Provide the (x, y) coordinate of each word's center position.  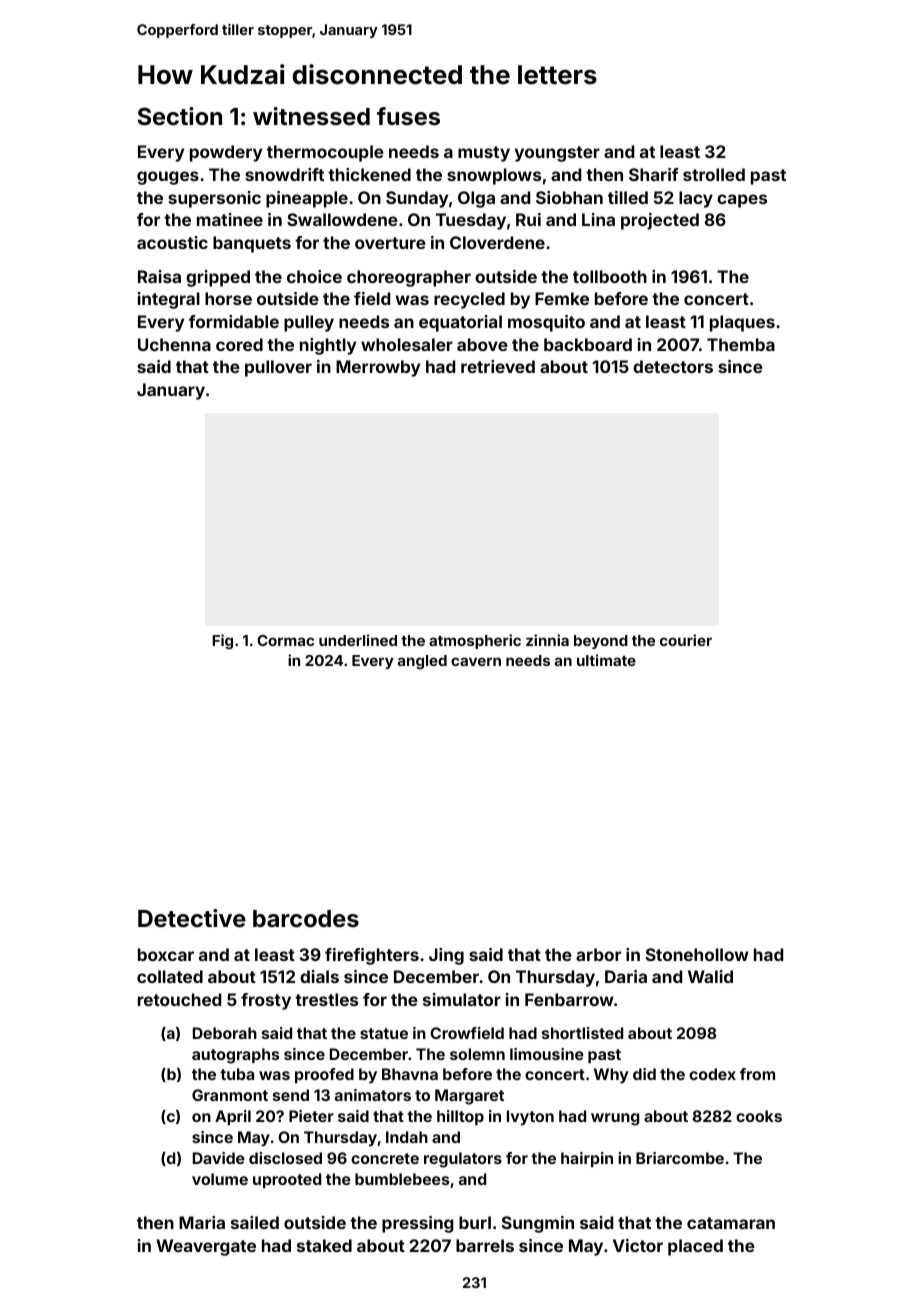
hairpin (587, 1159)
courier (686, 640)
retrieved (498, 366)
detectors (673, 366)
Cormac (285, 640)
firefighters (372, 956)
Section (180, 116)
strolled (714, 174)
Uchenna (174, 344)
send (291, 1095)
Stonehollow (697, 954)
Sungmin (538, 1224)
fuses (408, 116)
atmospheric (475, 641)
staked (324, 1245)
